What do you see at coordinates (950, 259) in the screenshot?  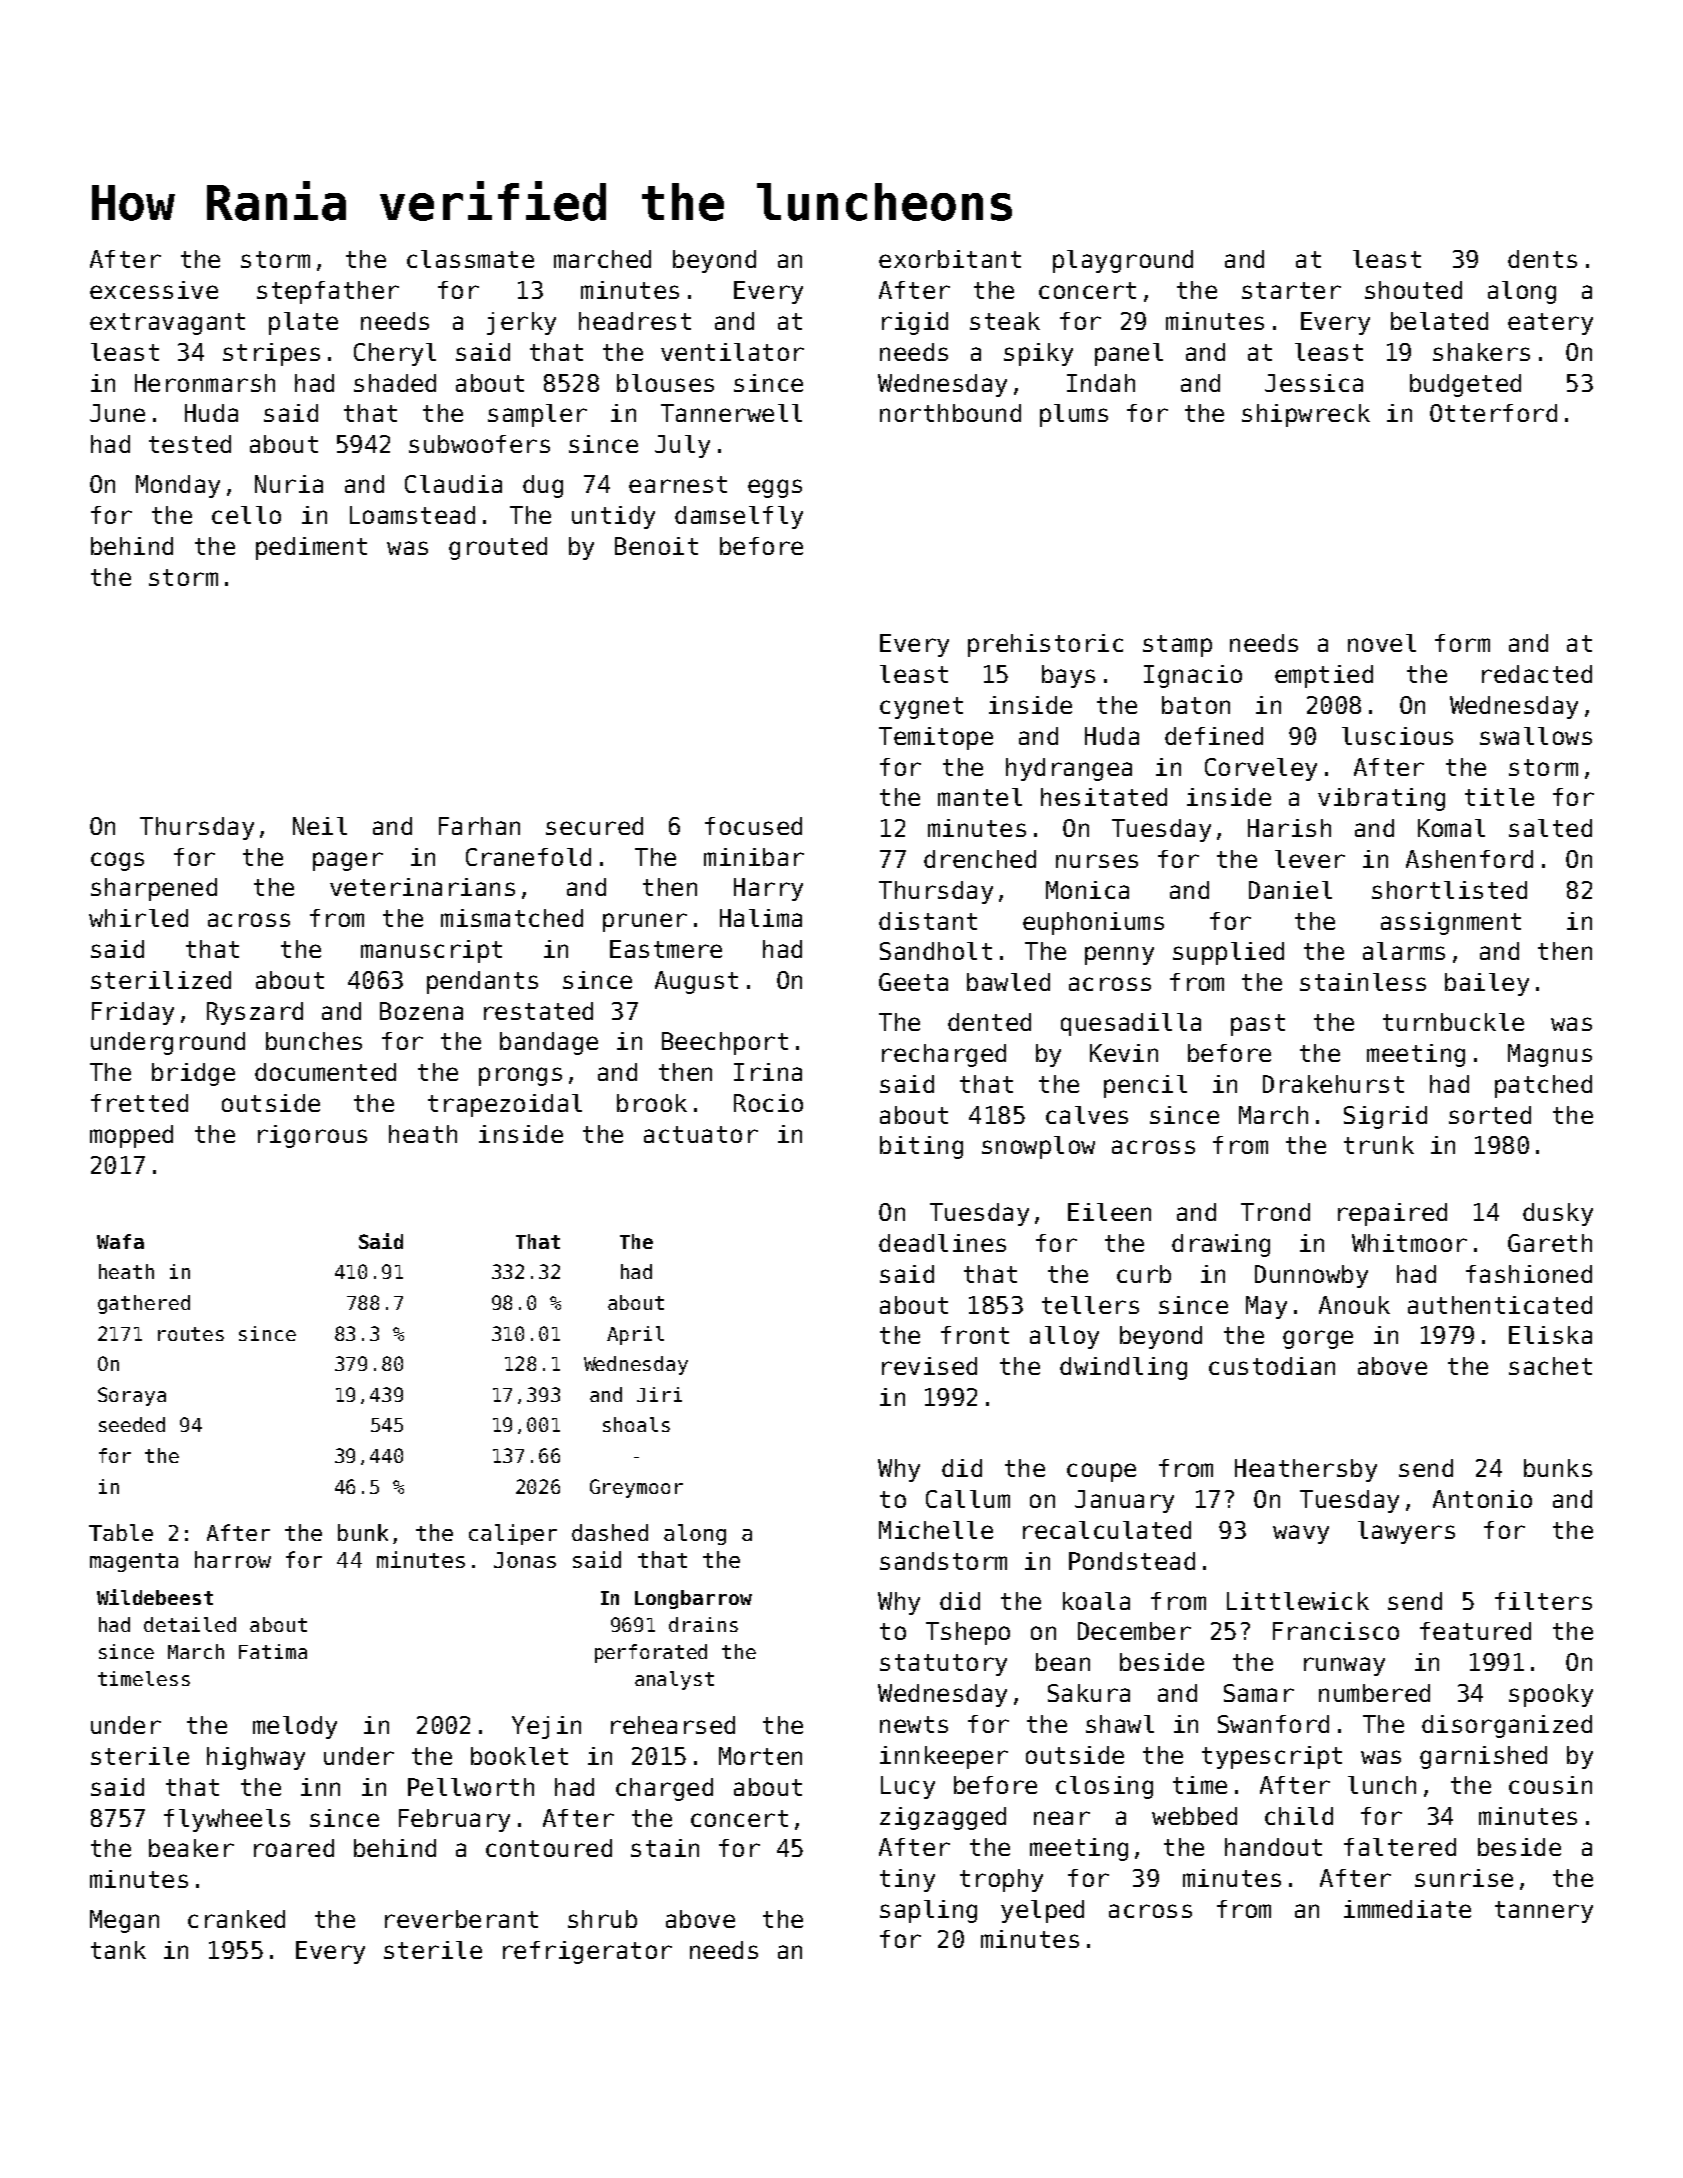 I see `exorbitant` at bounding box center [950, 259].
